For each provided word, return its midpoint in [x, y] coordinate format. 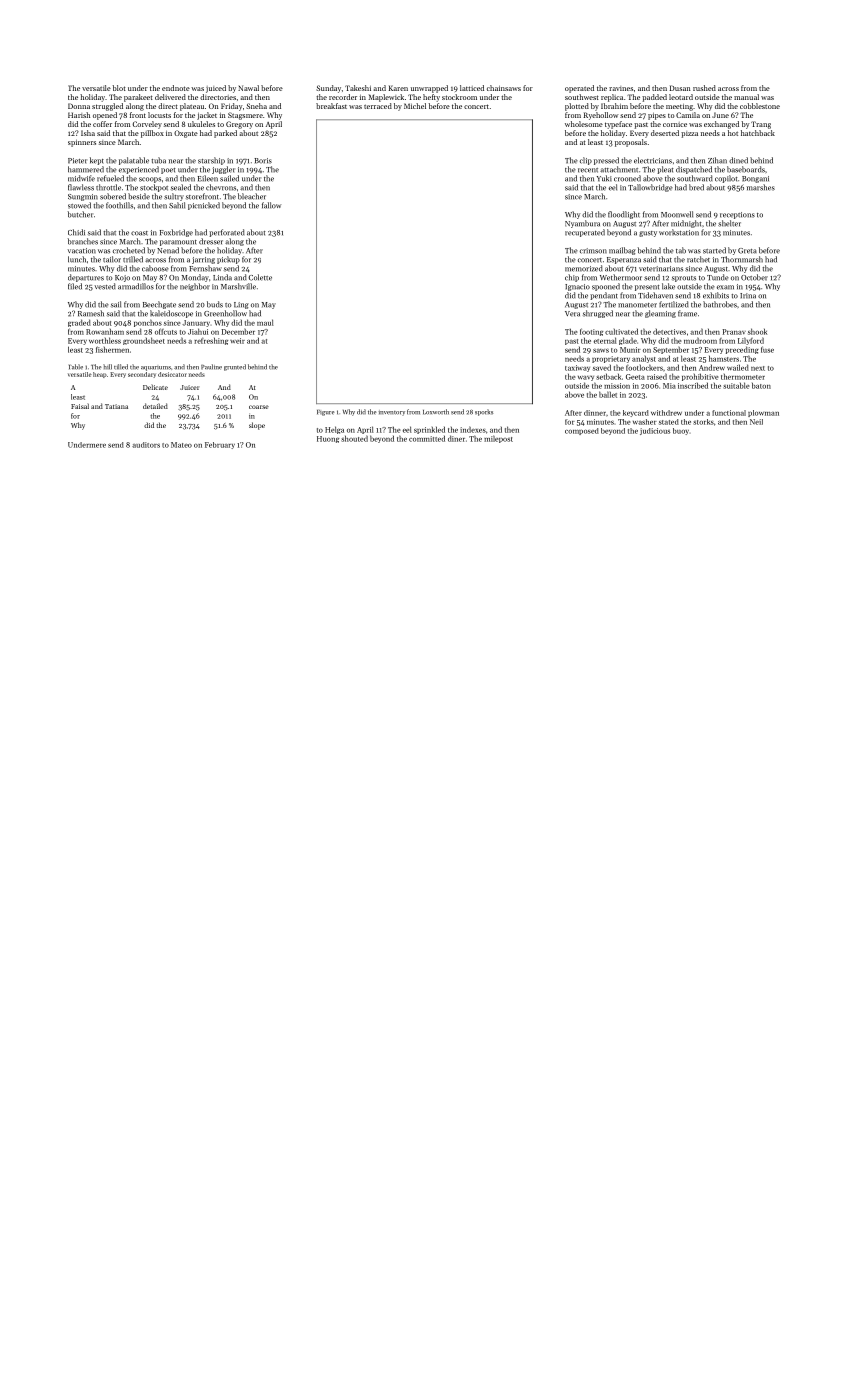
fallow [271, 205]
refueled [110, 178]
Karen [398, 88]
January [196, 323]
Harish [79, 115]
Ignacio [577, 287]
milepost [498, 439]
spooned [606, 287]
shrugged [598, 314]
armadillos [136, 286]
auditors [146, 445]
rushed [704, 88]
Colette [260, 277]
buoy [681, 431]
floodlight [624, 215]
